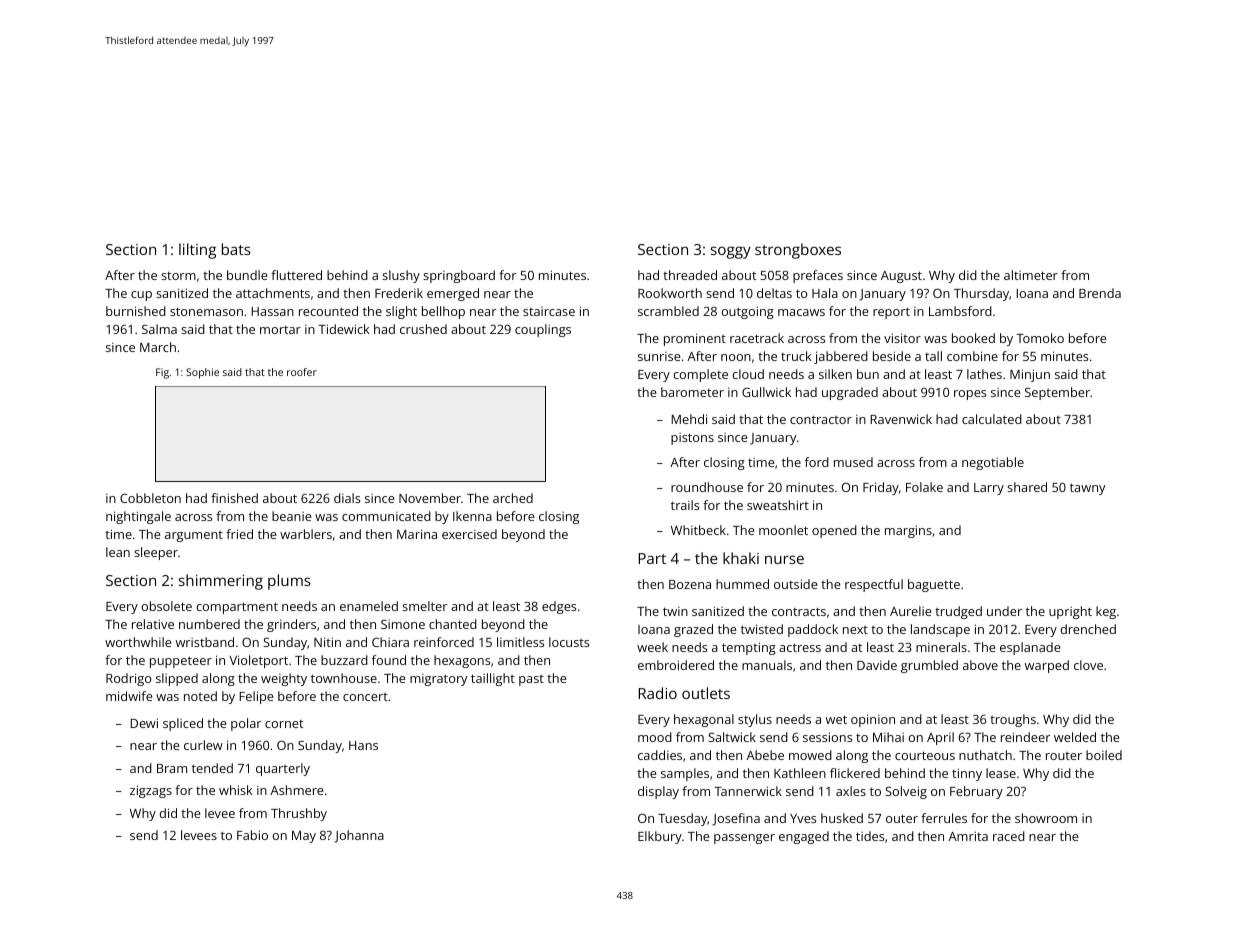 The image size is (1233, 952). What do you see at coordinates (197, 251) in the screenshot?
I see `lilting` at bounding box center [197, 251].
